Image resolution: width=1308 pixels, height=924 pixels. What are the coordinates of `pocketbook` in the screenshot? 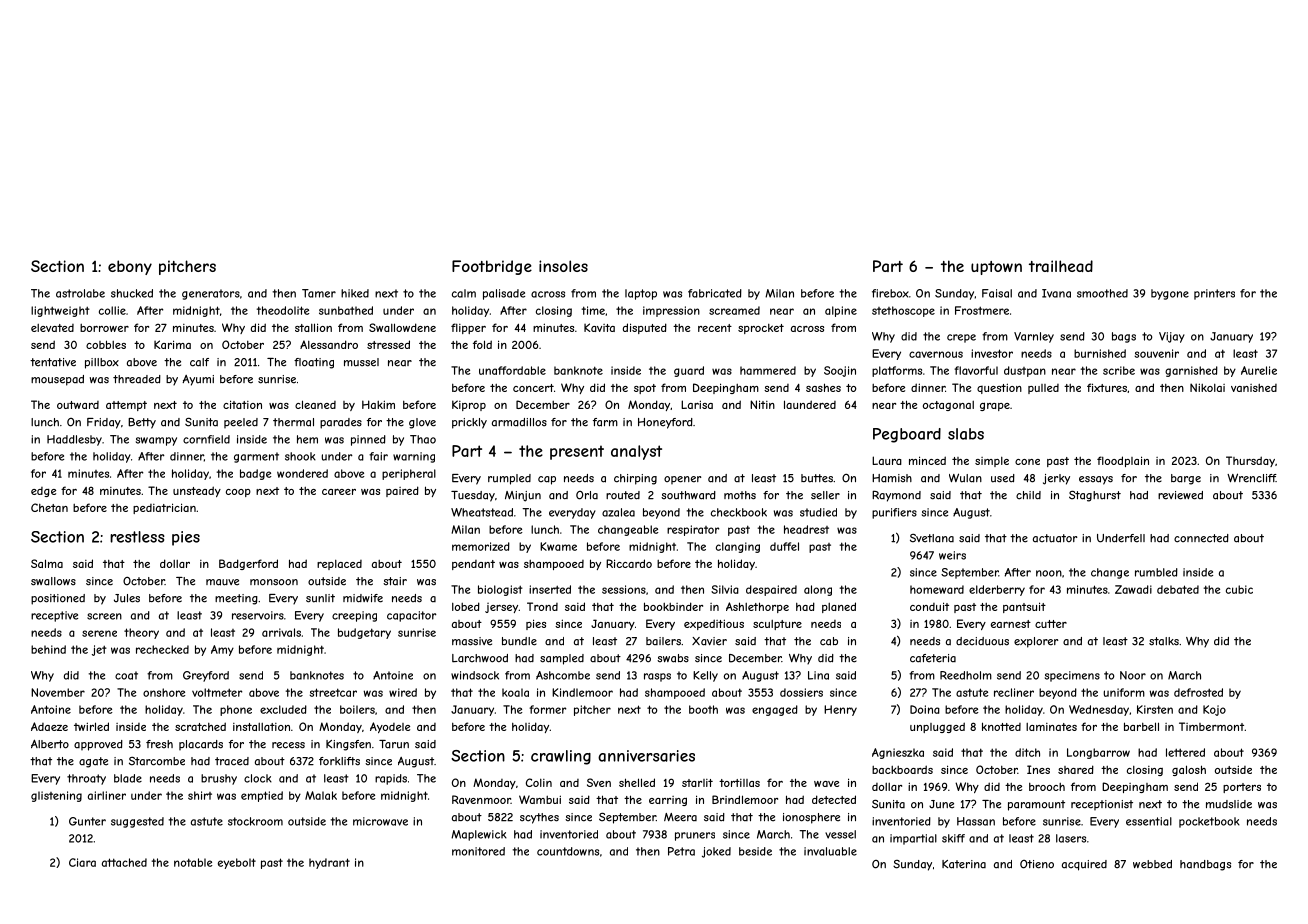 It's located at (1209, 822).
